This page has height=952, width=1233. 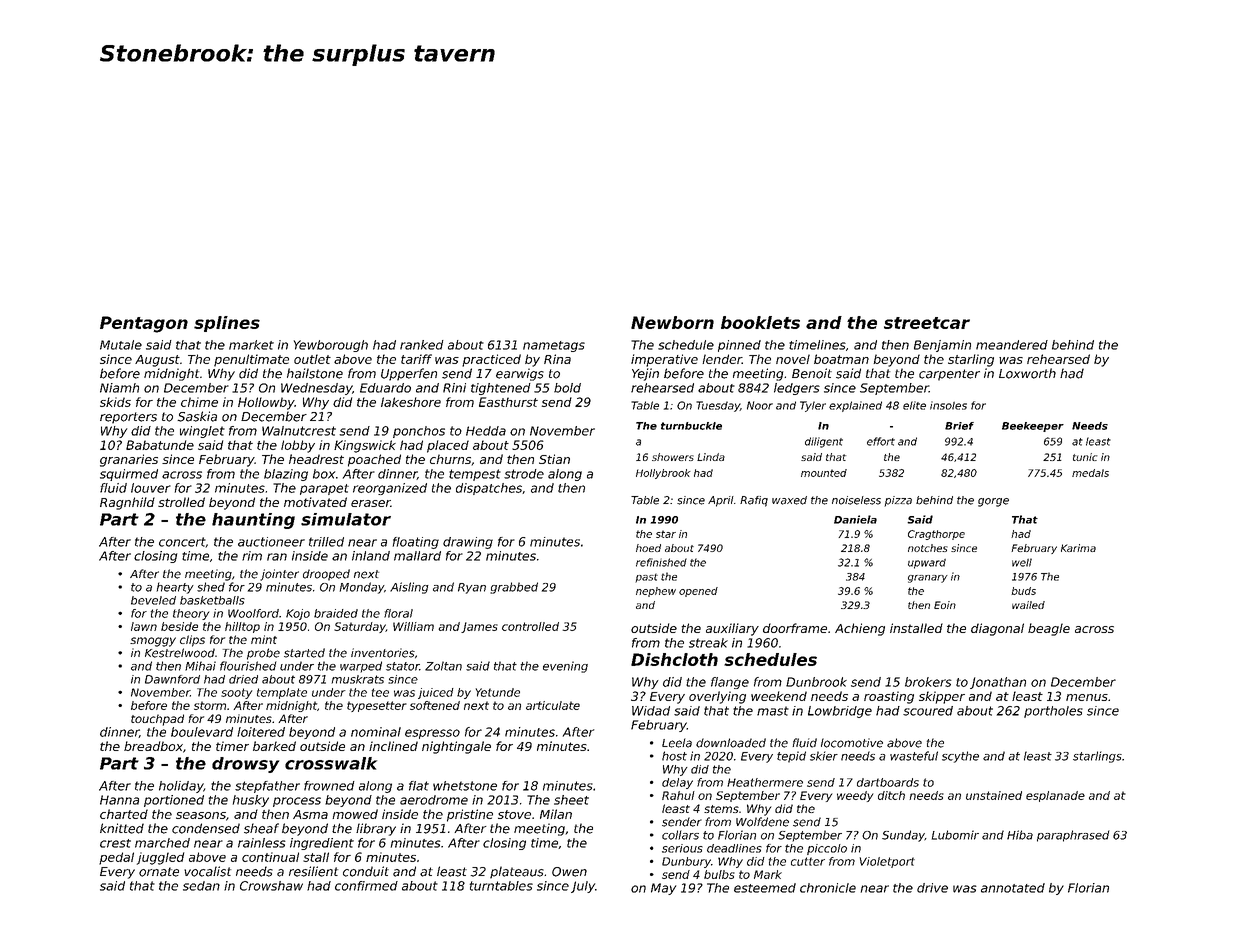 I want to click on unstained, so click(x=994, y=795).
